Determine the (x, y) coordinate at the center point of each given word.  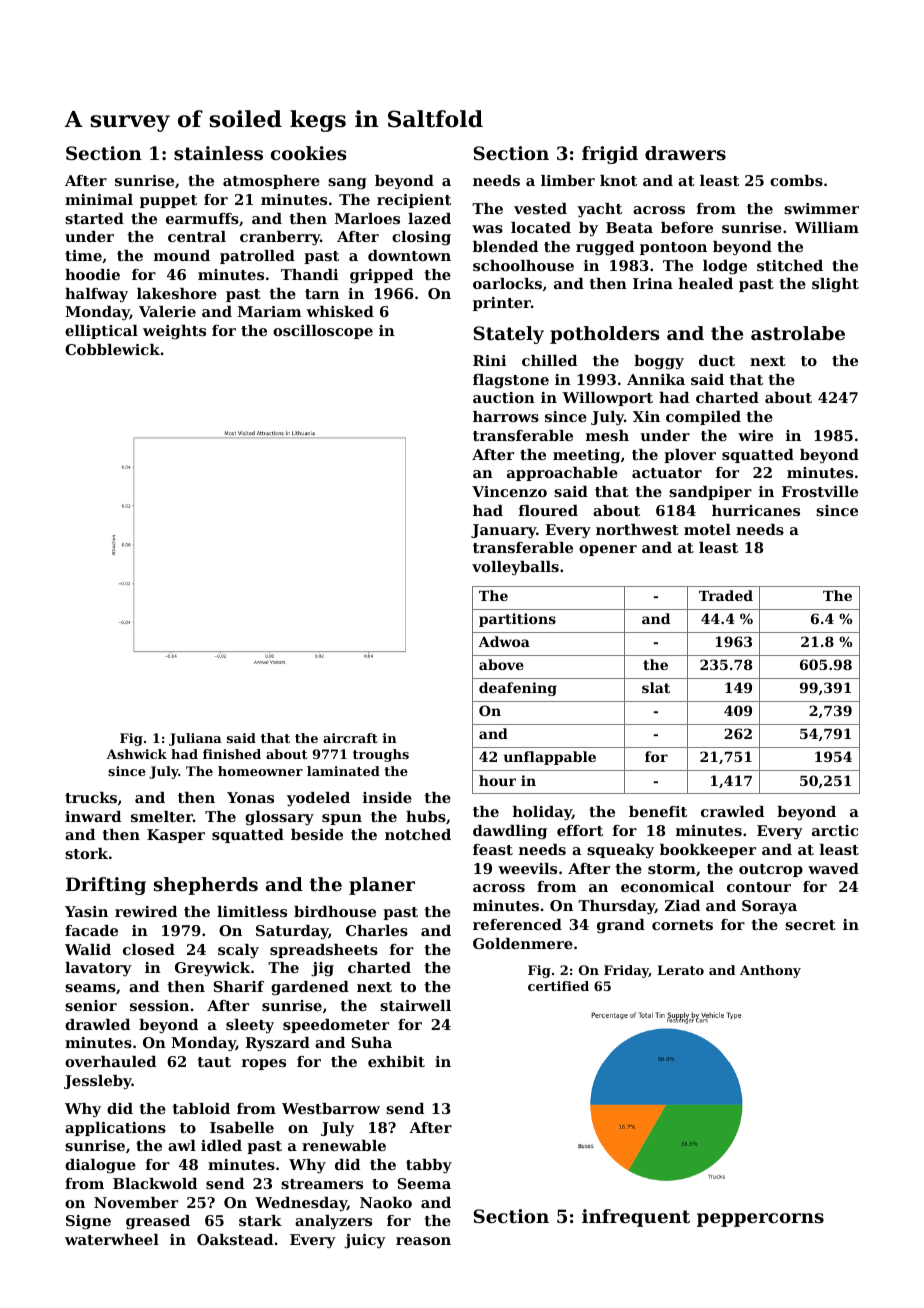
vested (540, 208)
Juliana (195, 739)
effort (580, 830)
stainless (218, 153)
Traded (726, 595)
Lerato (680, 970)
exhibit (396, 1061)
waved (833, 868)
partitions (517, 620)
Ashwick (136, 754)
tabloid (201, 1108)
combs (796, 180)
